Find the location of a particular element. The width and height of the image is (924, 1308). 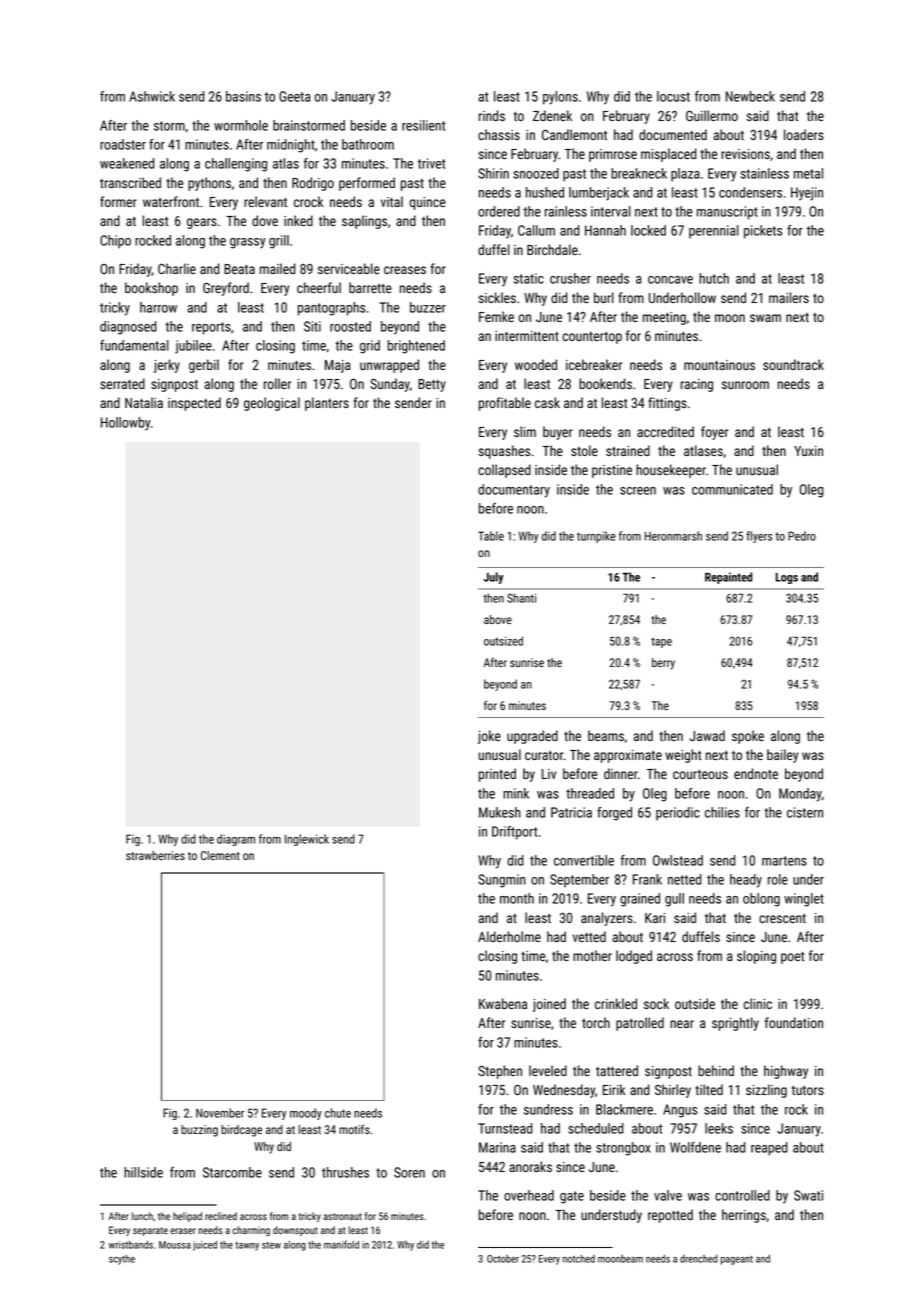

Alderholme is located at coordinates (509, 936).
